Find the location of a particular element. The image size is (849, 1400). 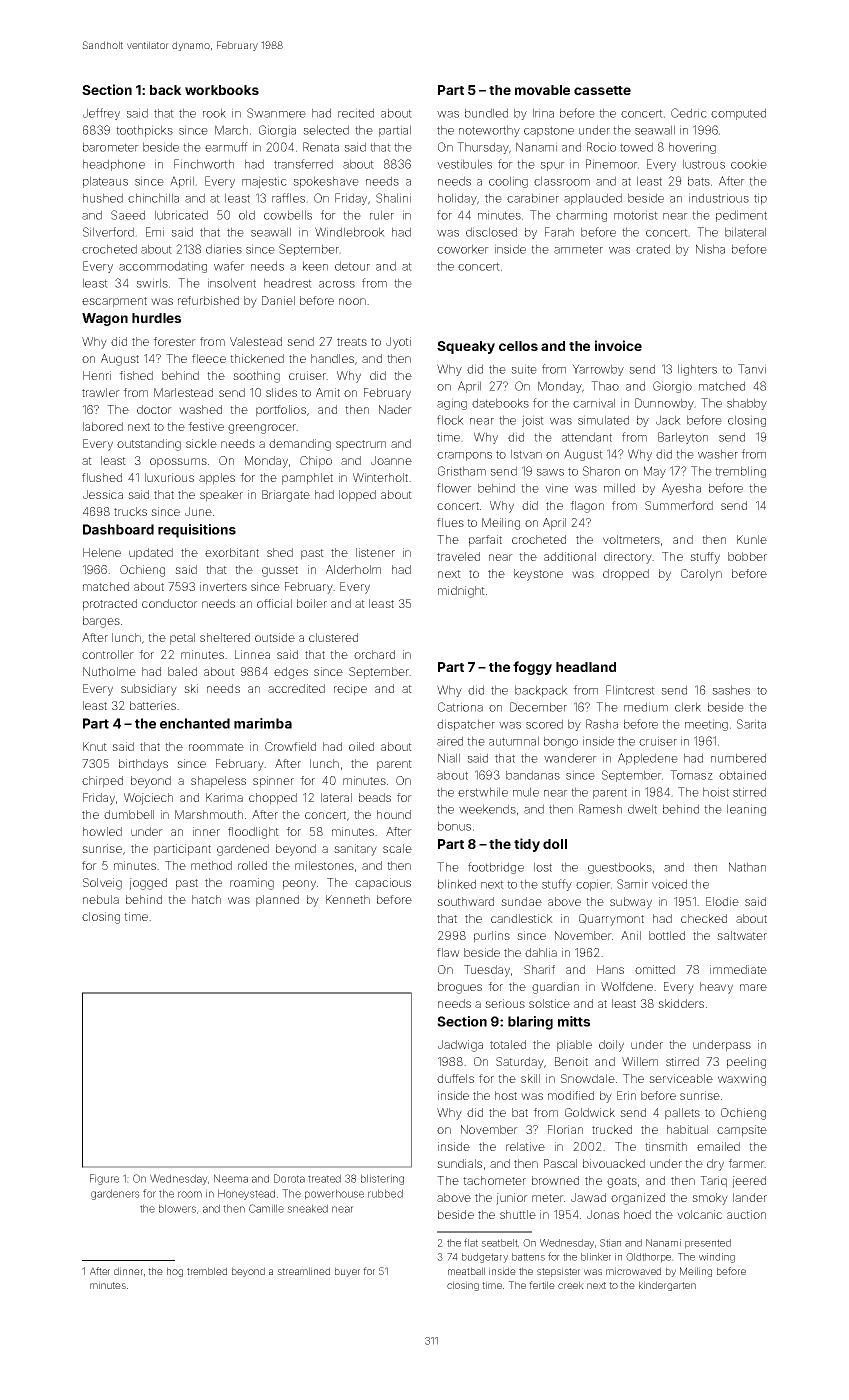

hog is located at coordinates (175, 1272).
